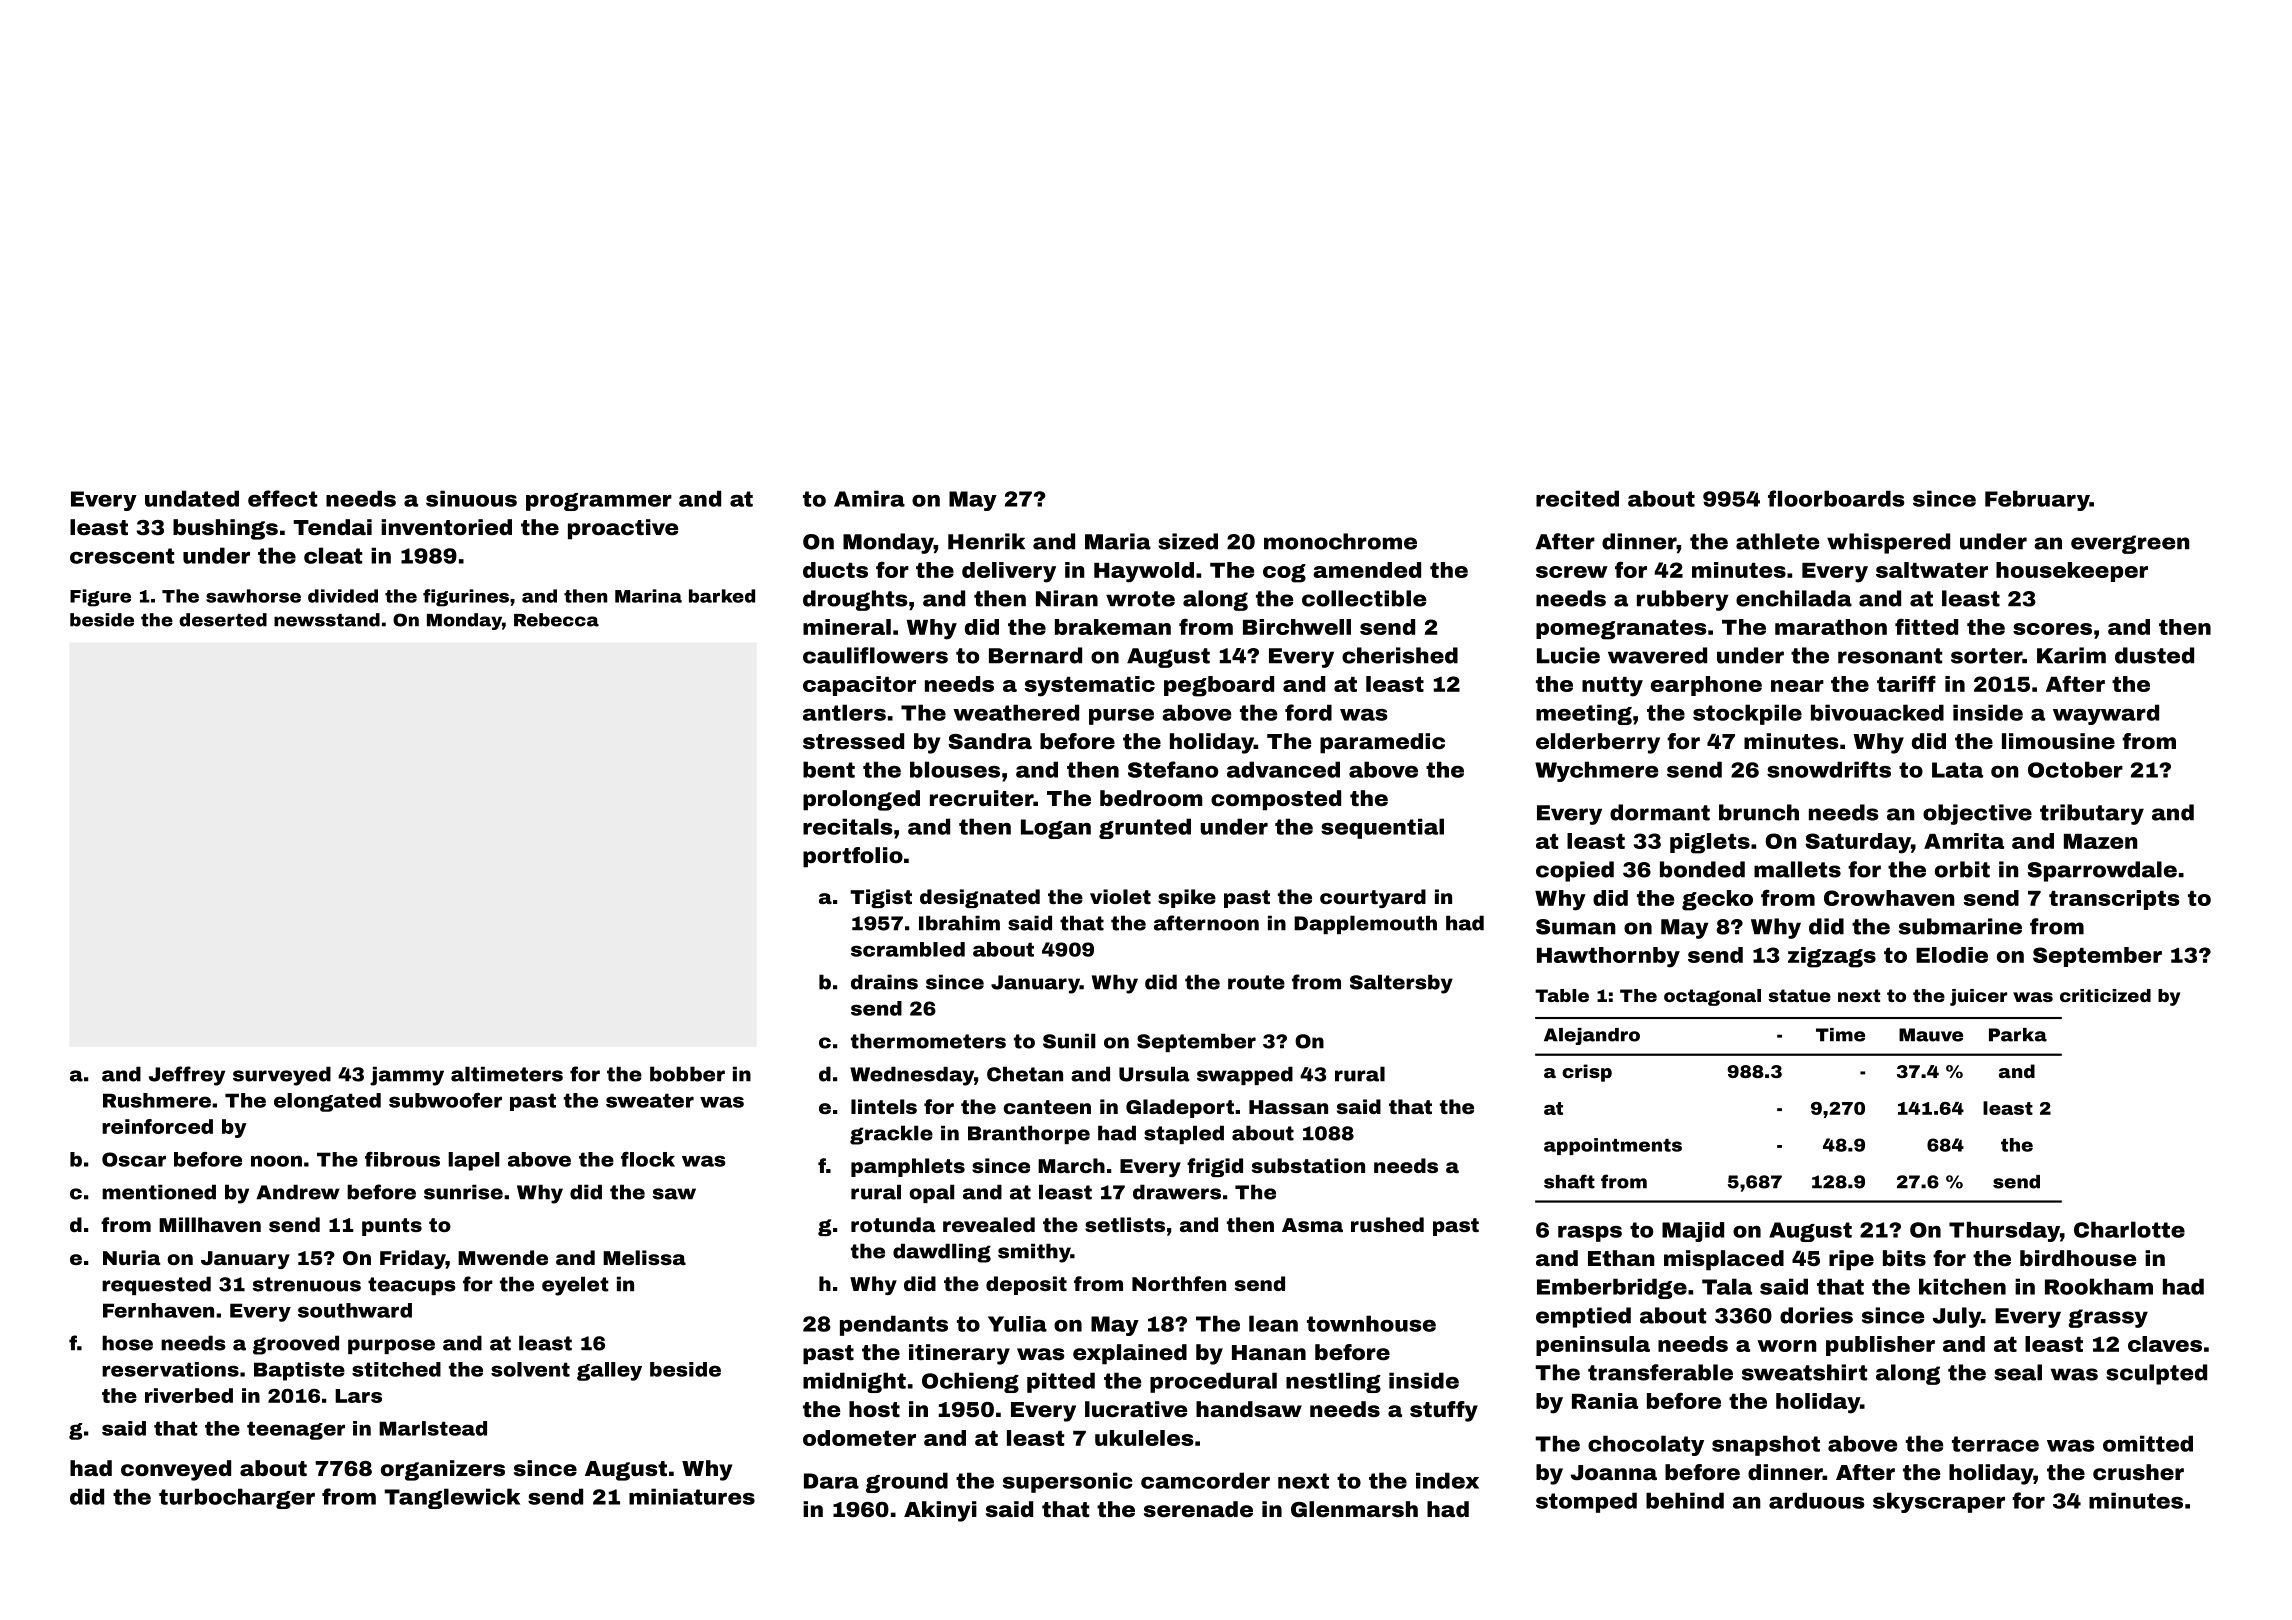  Describe the element at coordinates (884, 1106) in the page. I see `lintels` at that location.
